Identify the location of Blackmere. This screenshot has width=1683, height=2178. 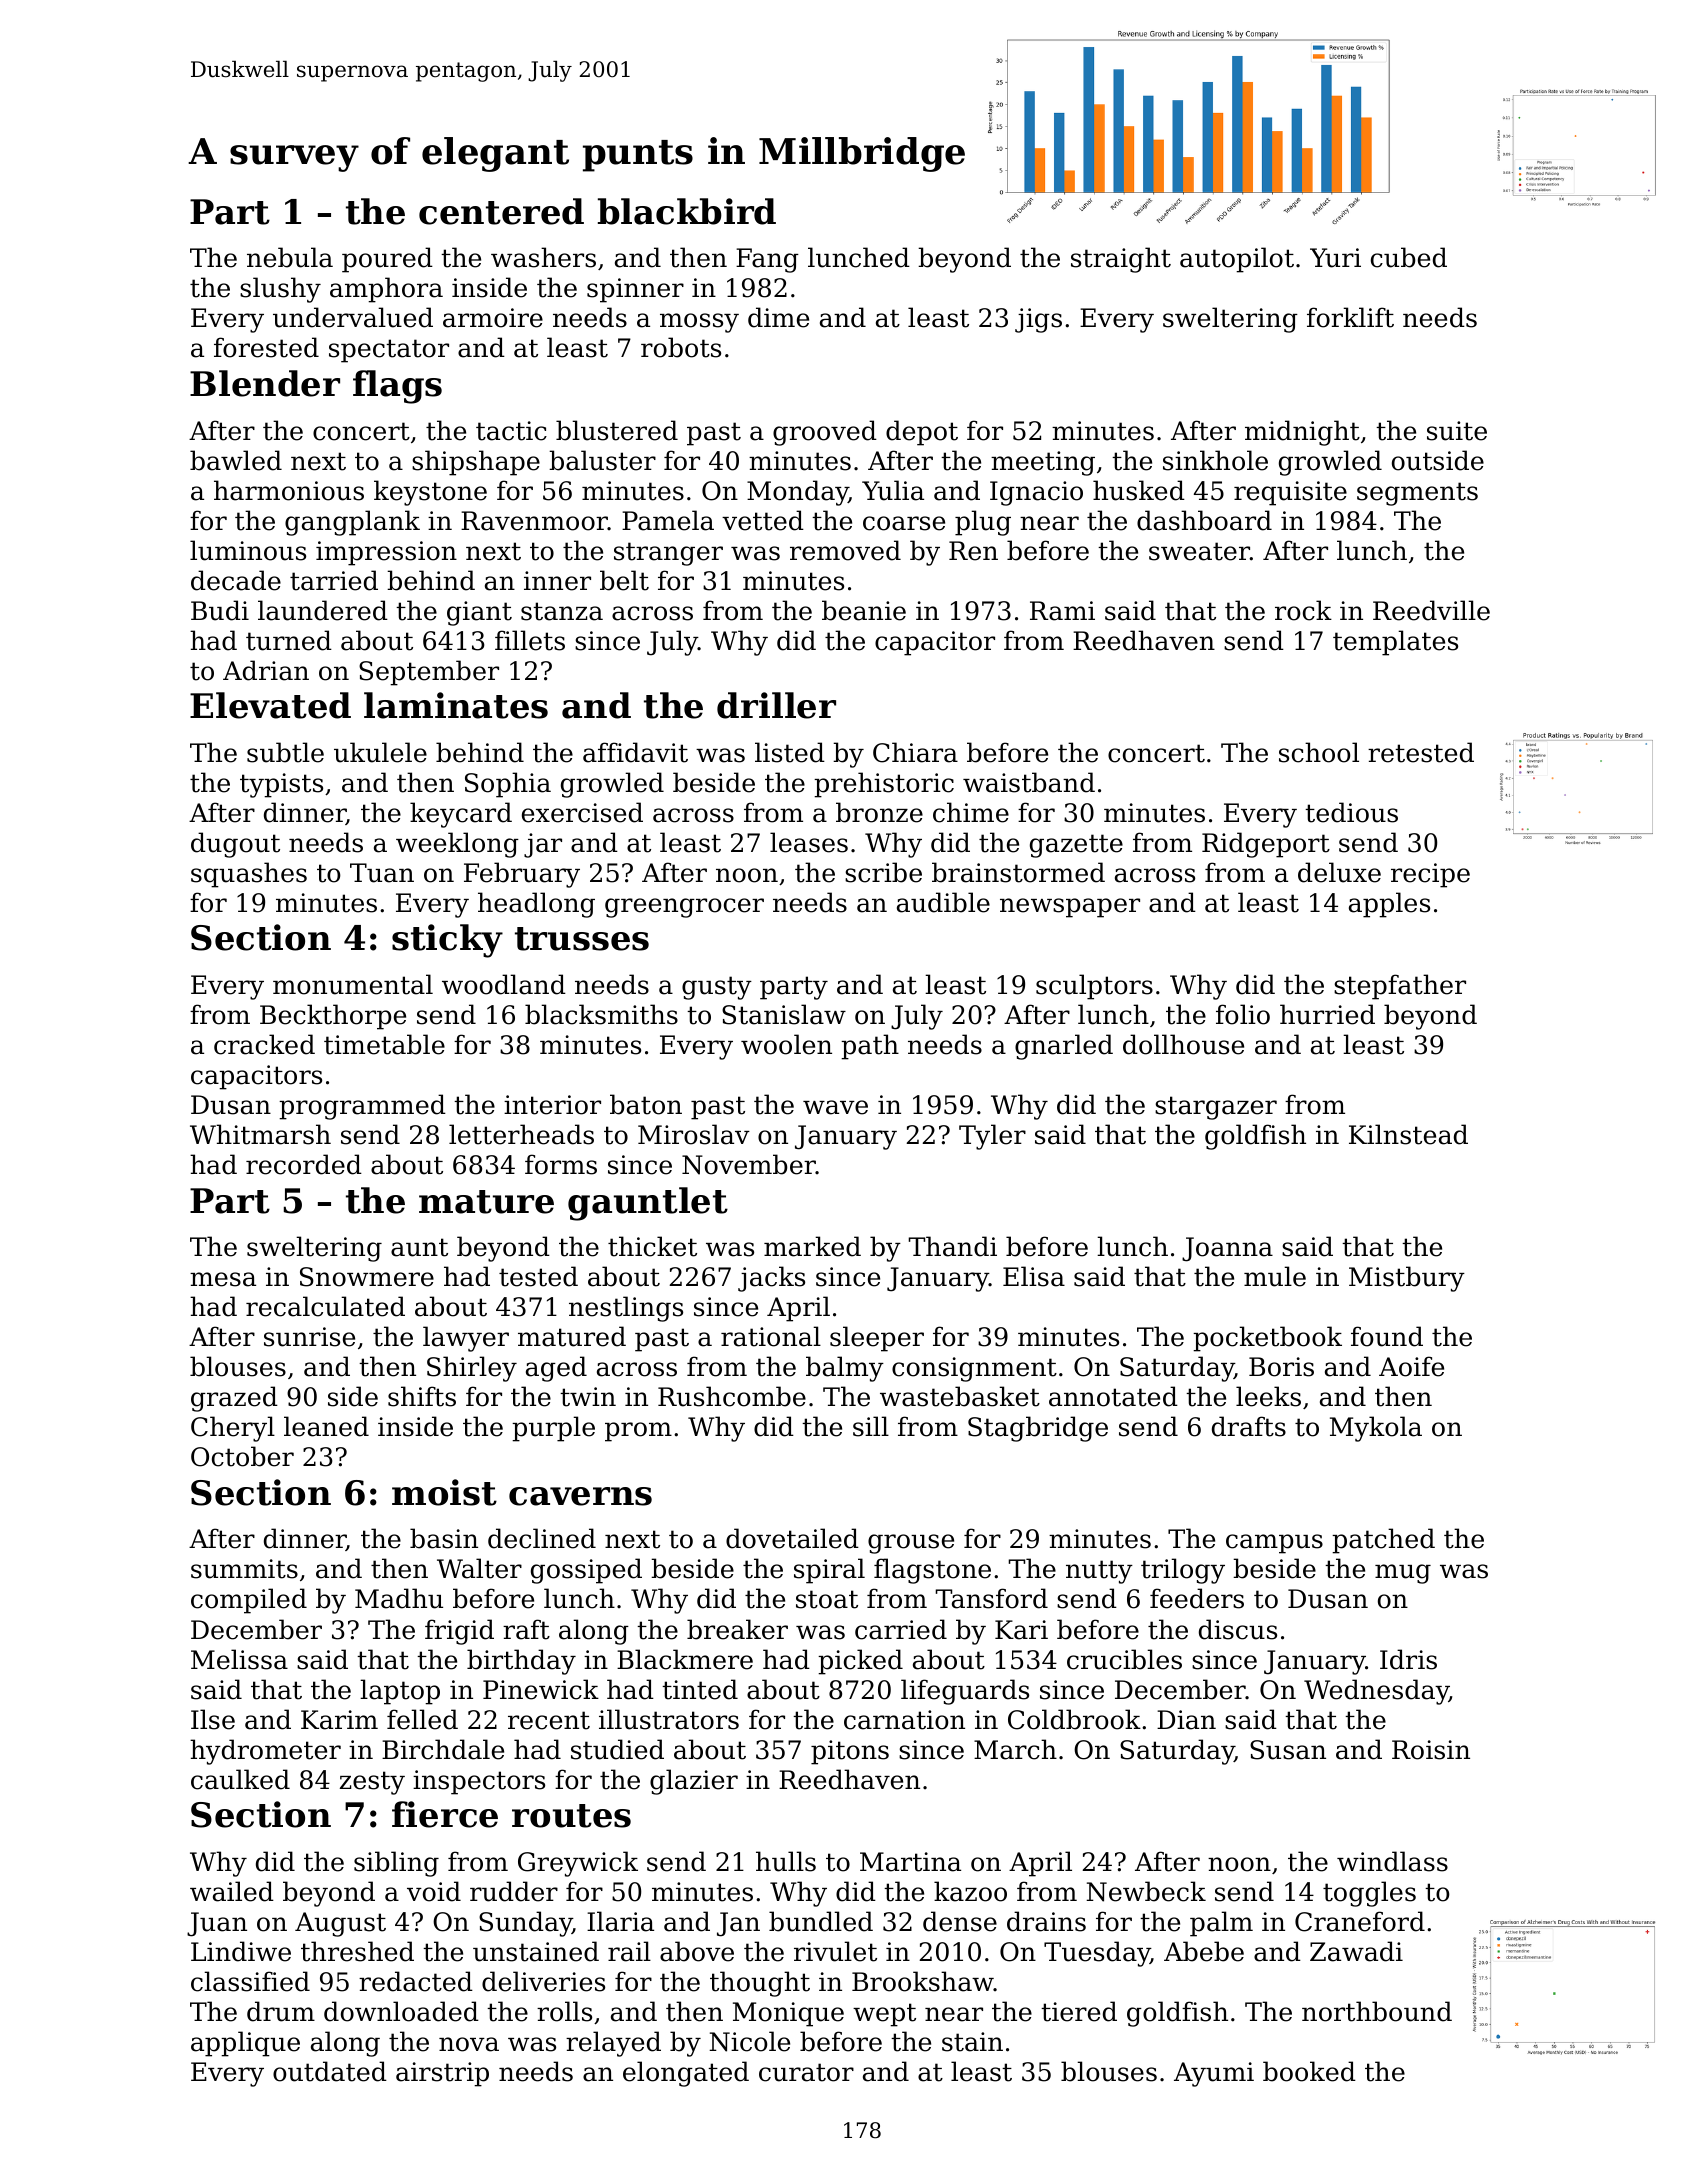
(685, 1659).
